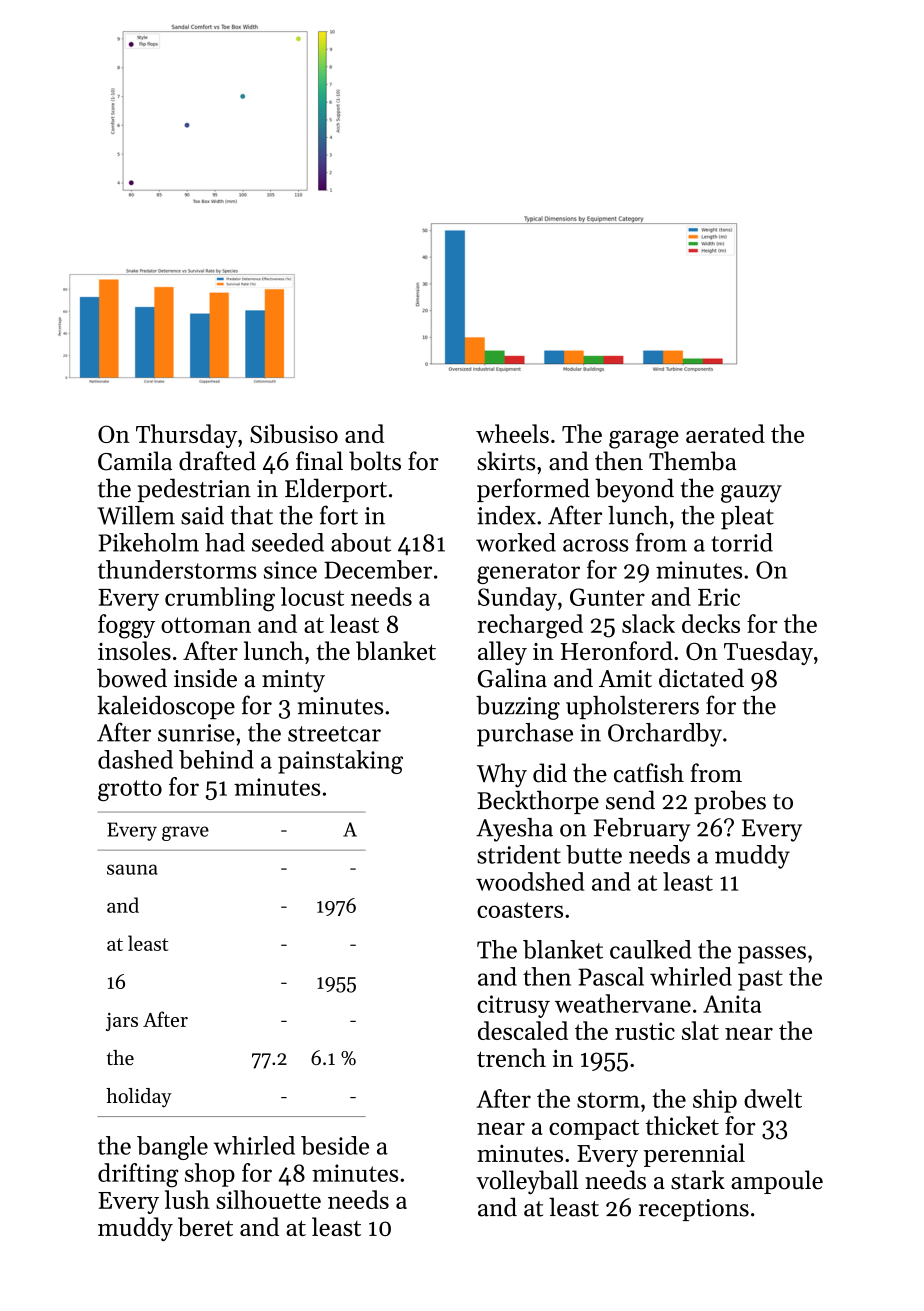 This screenshot has height=1311, width=924. I want to click on beside, so click(335, 1145).
